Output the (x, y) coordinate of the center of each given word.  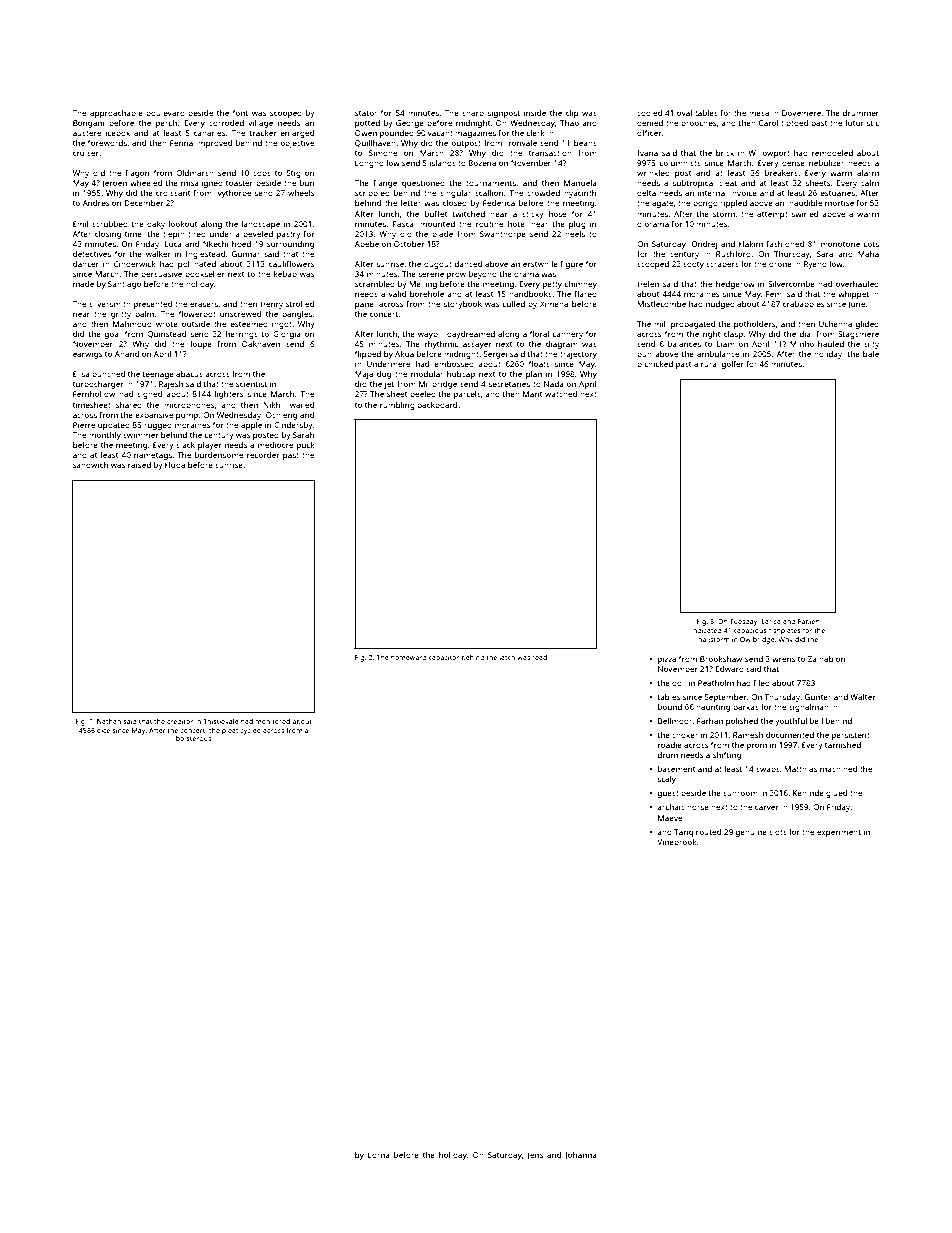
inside (535, 113)
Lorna (379, 1155)
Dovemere (801, 113)
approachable (116, 114)
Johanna (581, 1156)
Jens (535, 1156)
